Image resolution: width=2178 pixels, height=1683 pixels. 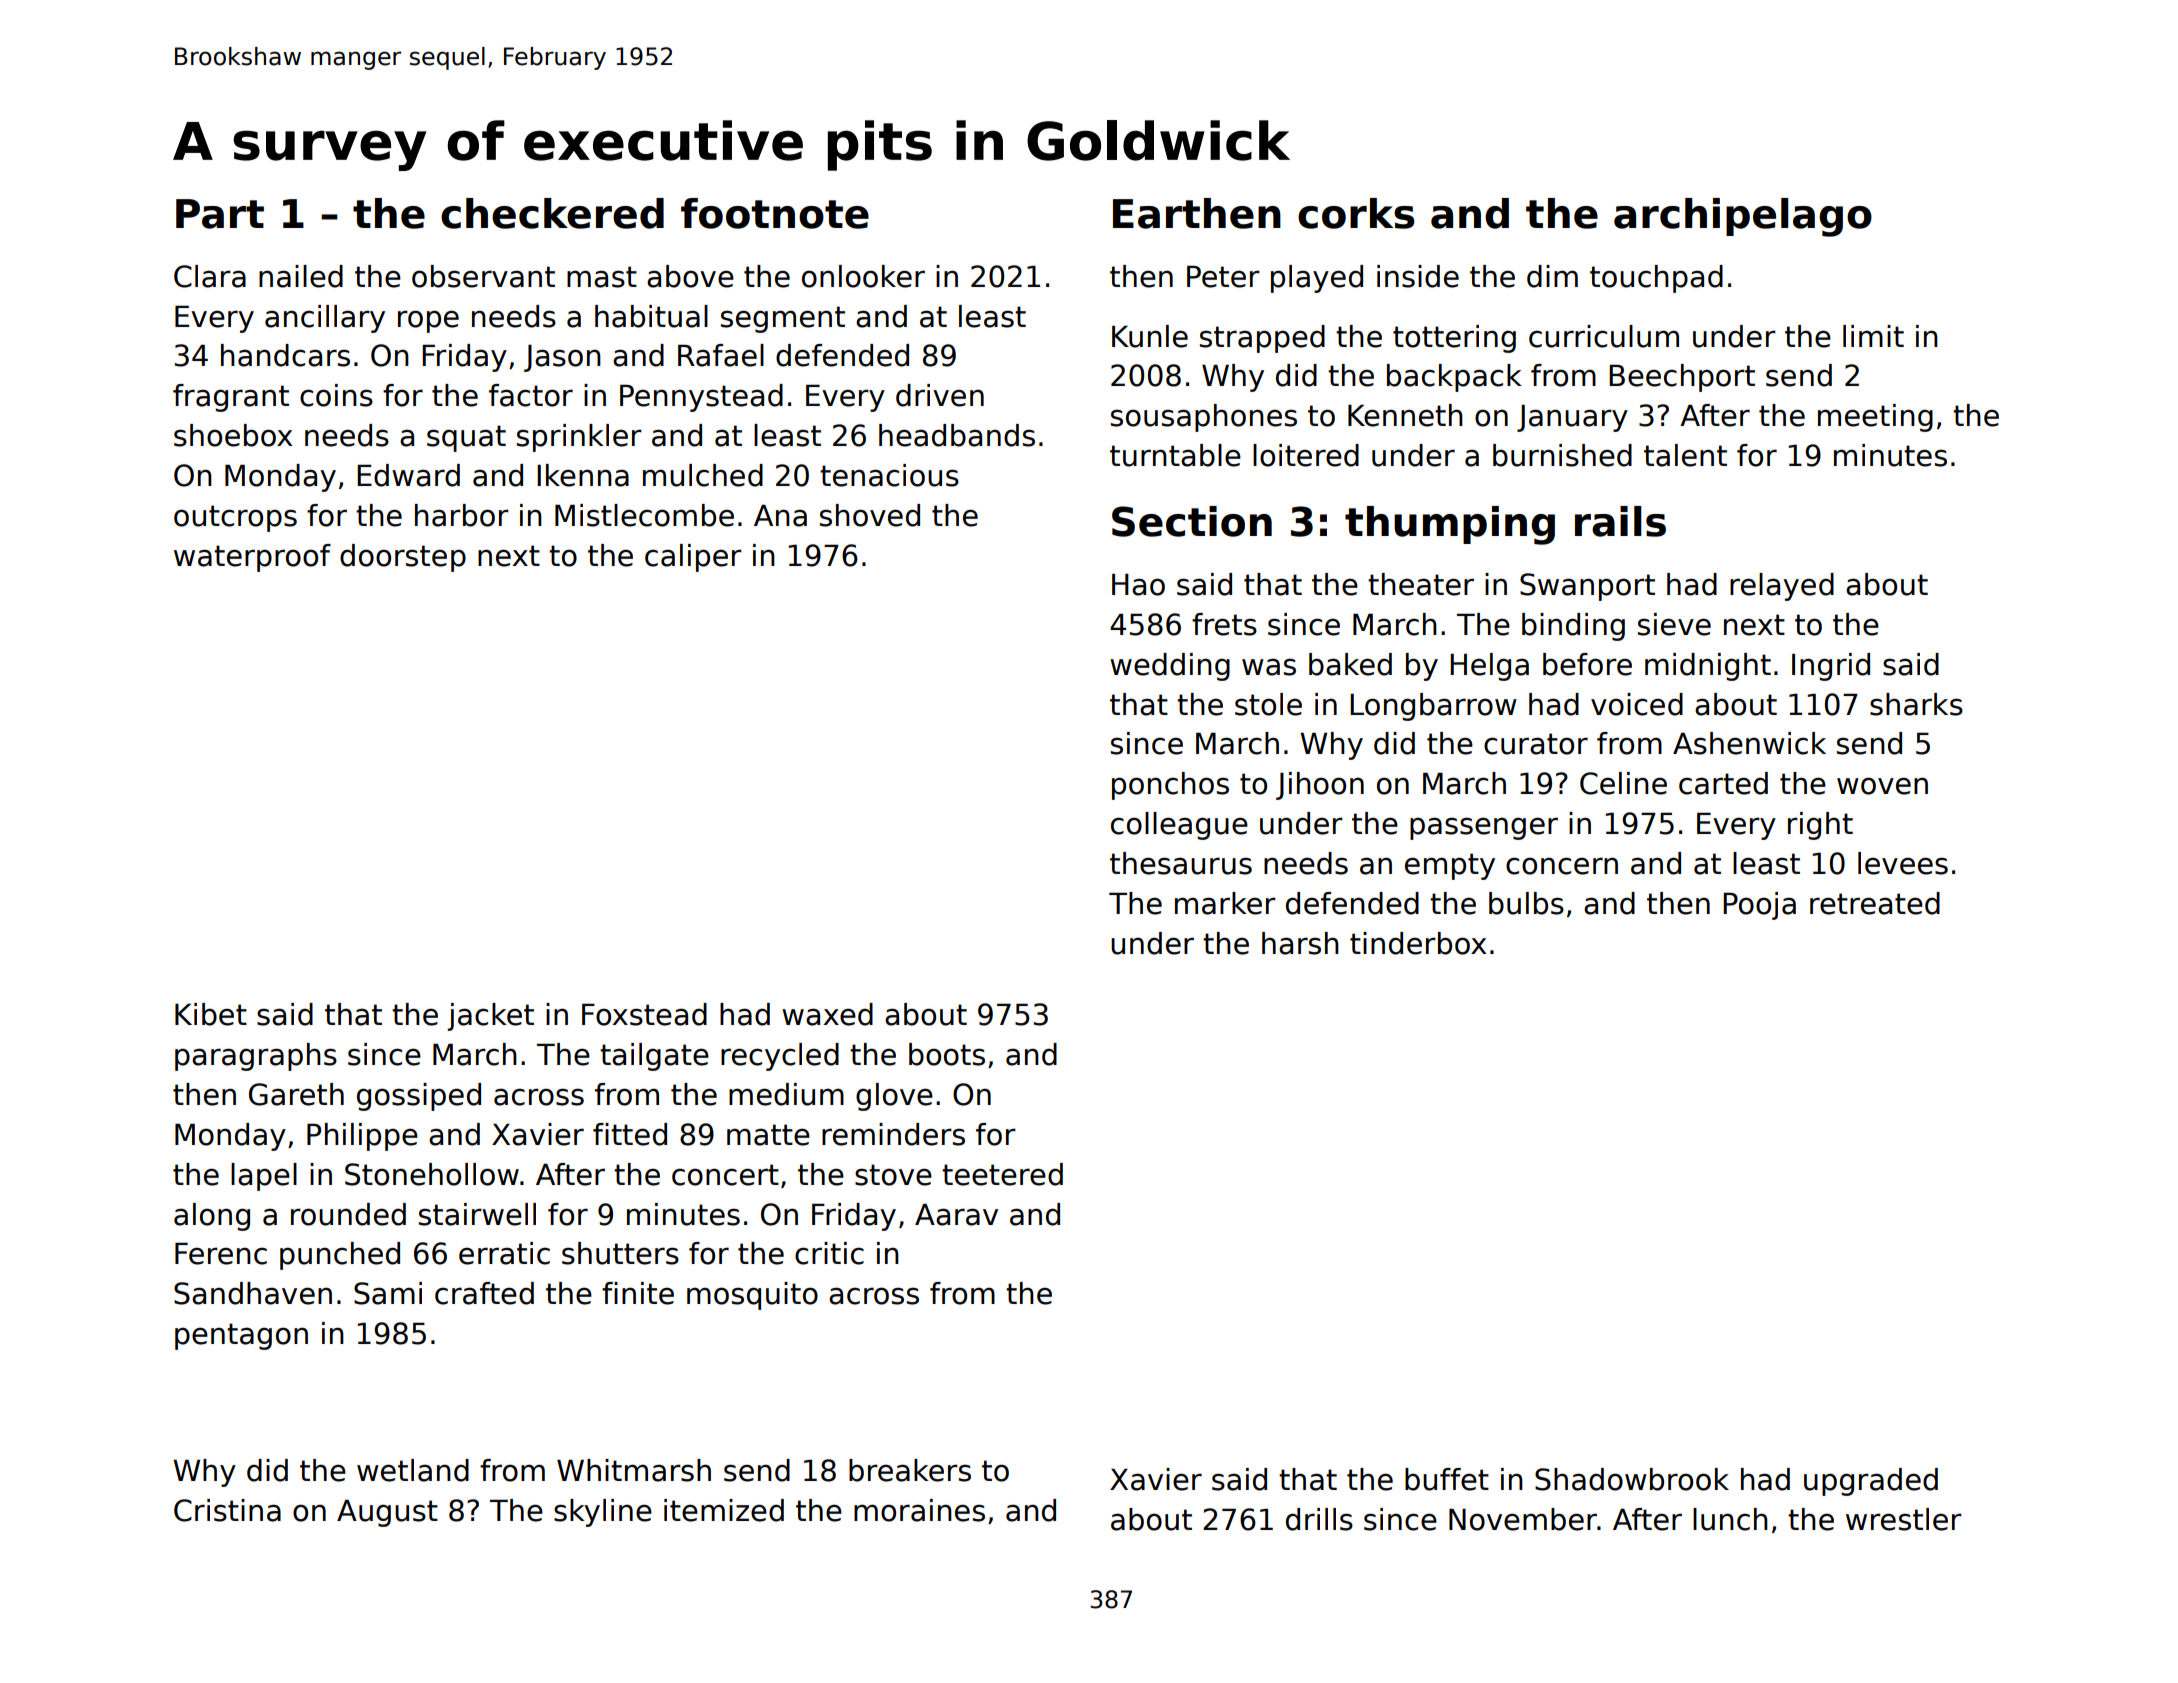 What do you see at coordinates (1002, 1174) in the screenshot?
I see `teetered` at bounding box center [1002, 1174].
